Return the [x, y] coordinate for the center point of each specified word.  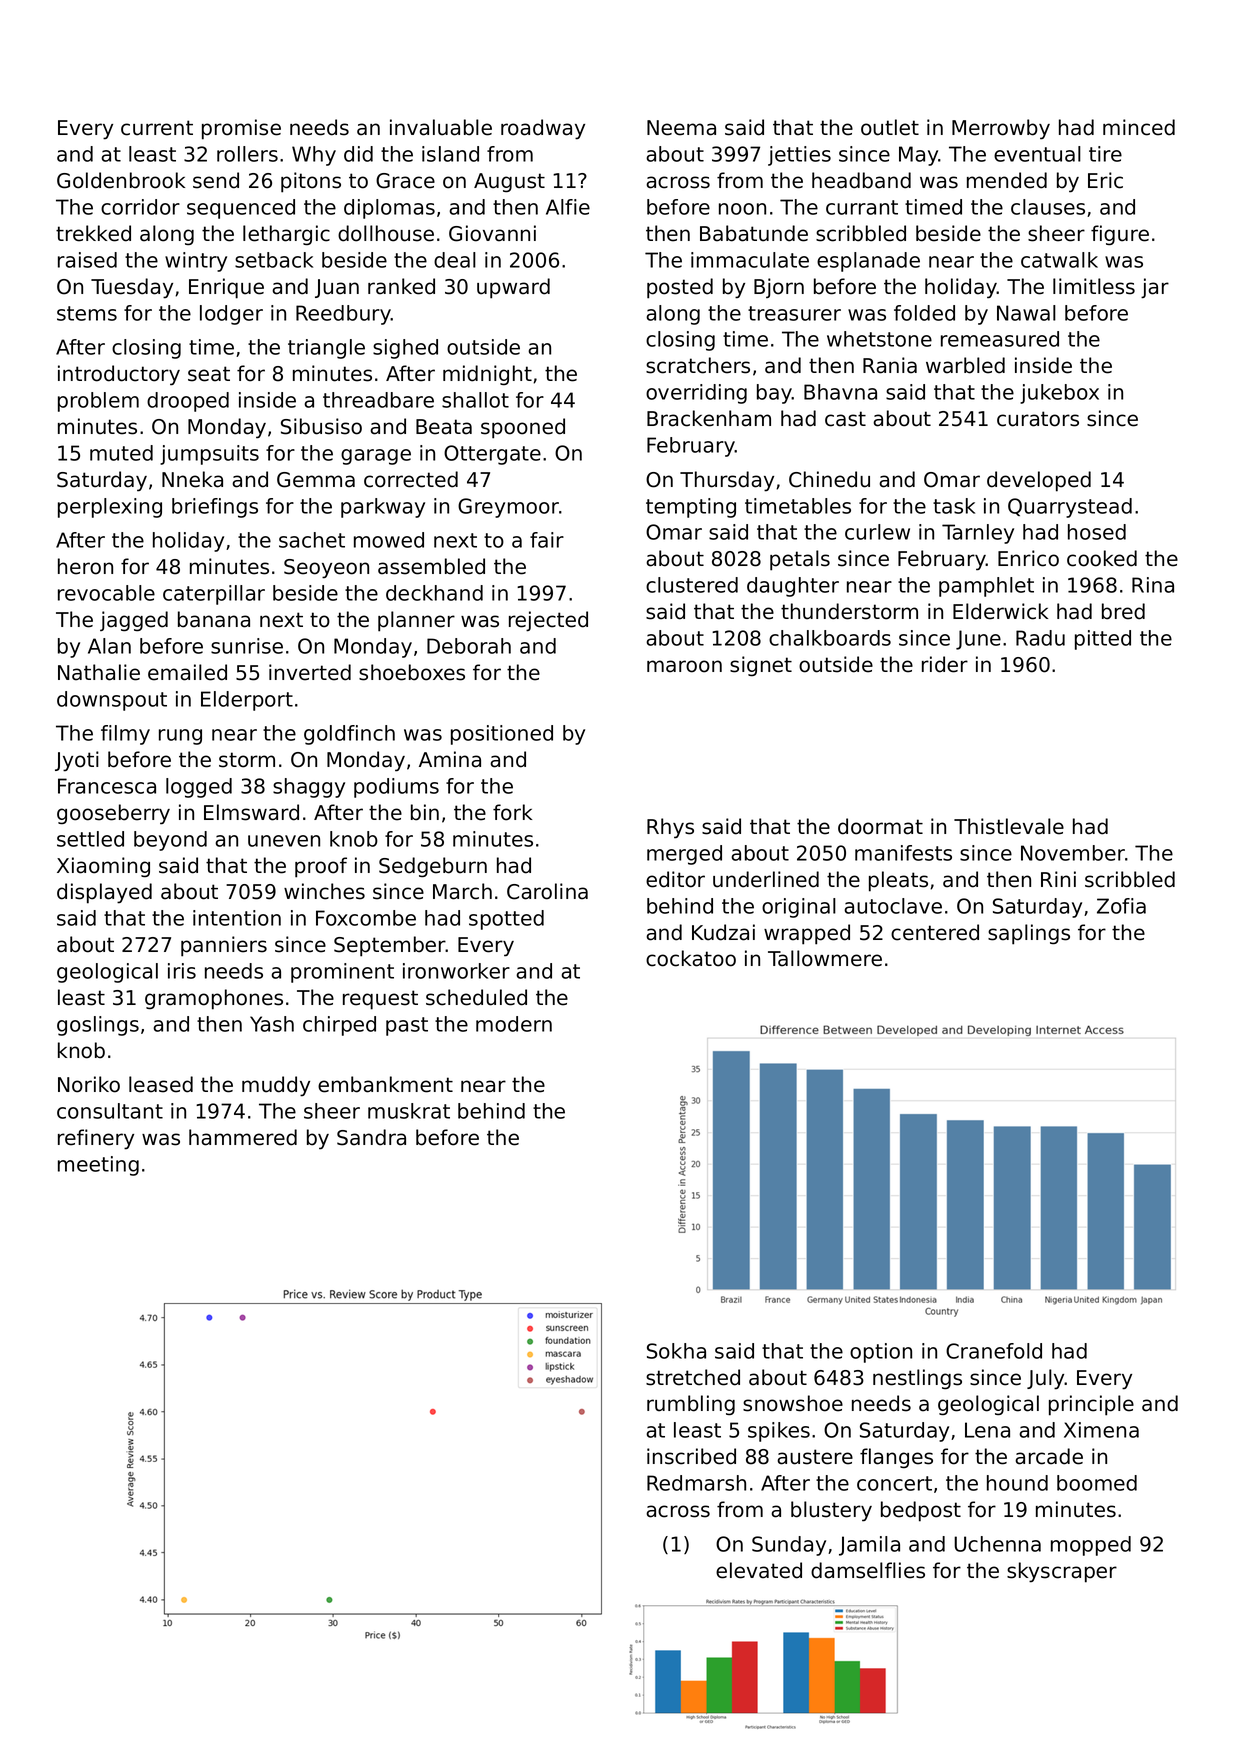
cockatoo [691, 958]
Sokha [676, 1351]
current [157, 128]
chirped [339, 1026]
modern [514, 1024]
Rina [1153, 585]
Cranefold [994, 1351]
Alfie [568, 207]
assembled [431, 566]
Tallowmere [825, 958]
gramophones [214, 999]
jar [1155, 288]
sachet [312, 540]
